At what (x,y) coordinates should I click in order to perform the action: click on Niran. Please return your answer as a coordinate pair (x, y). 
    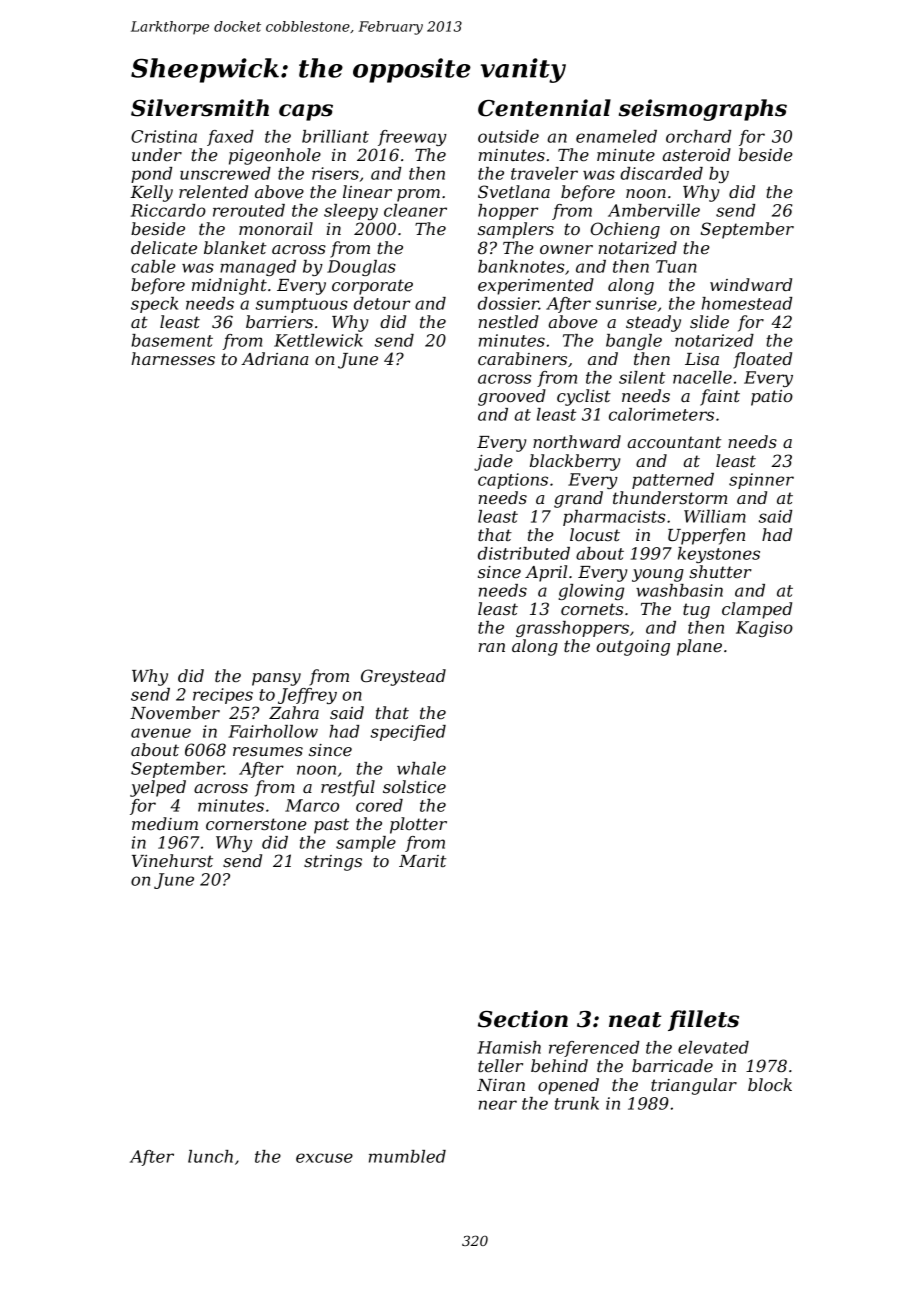
    Looking at the image, I should click on (501, 1085).
